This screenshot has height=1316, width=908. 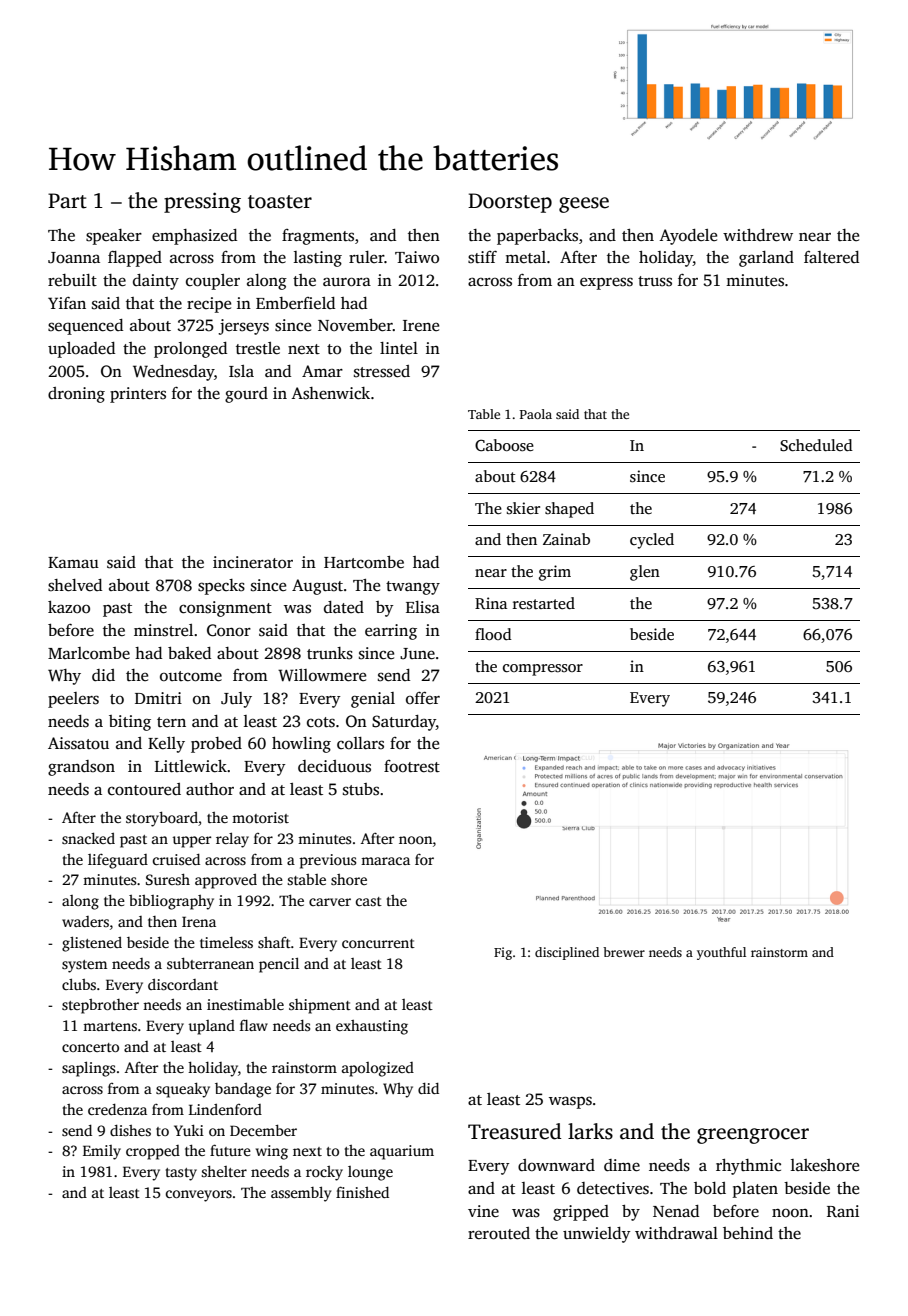 What do you see at coordinates (412, 766) in the screenshot?
I see `footrest` at bounding box center [412, 766].
